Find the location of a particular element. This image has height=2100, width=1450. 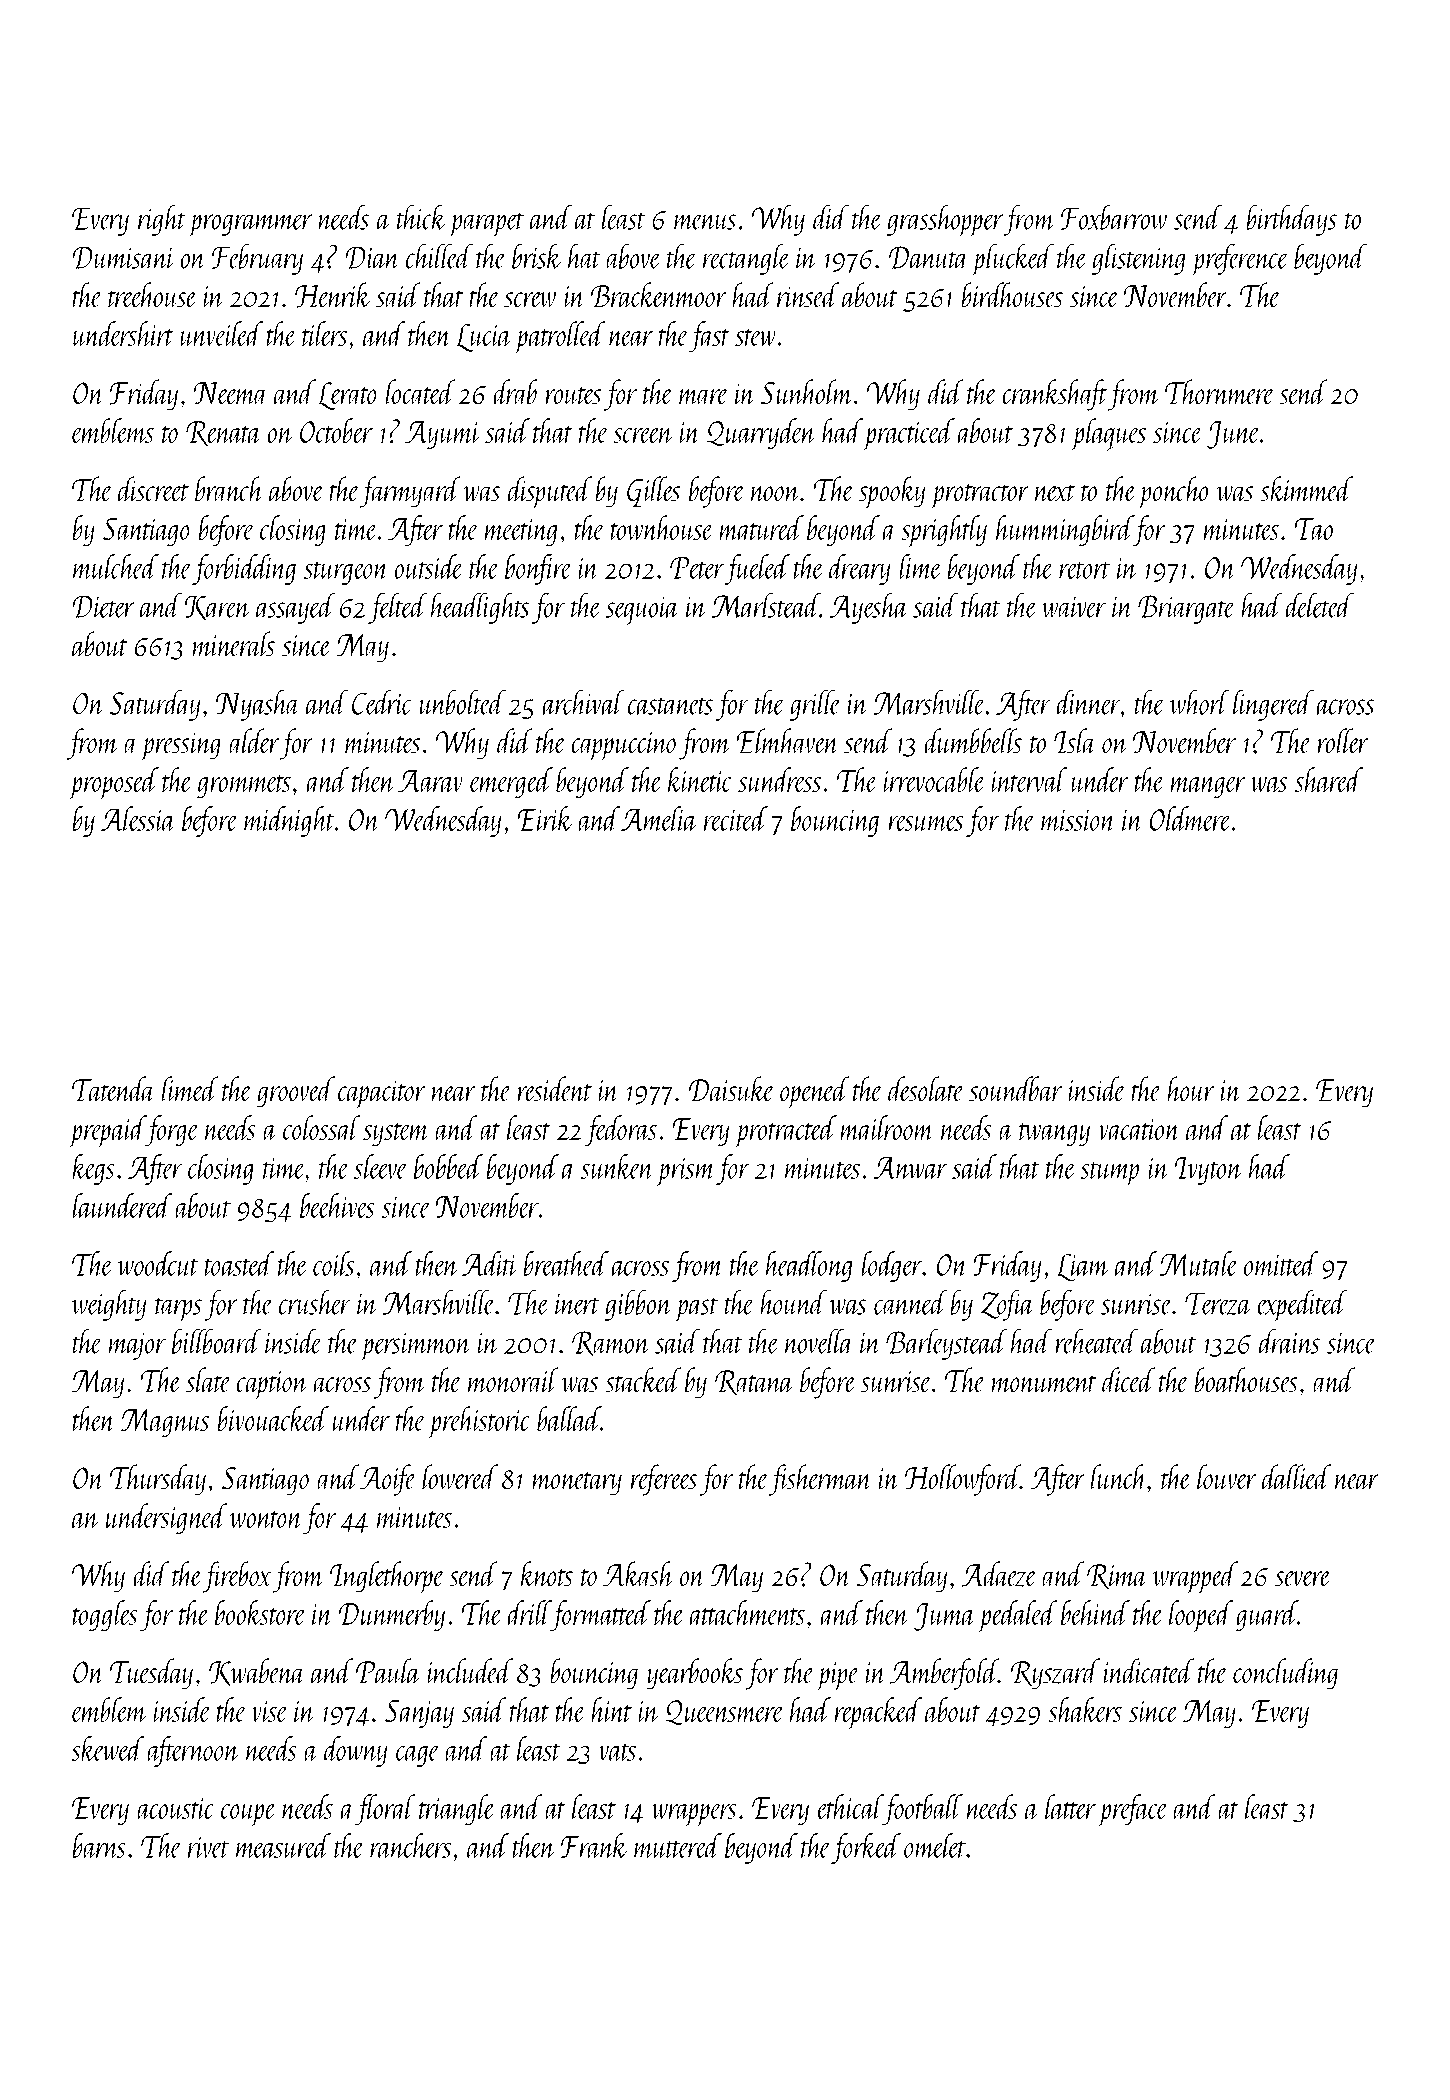

bonfire is located at coordinates (538, 569).
